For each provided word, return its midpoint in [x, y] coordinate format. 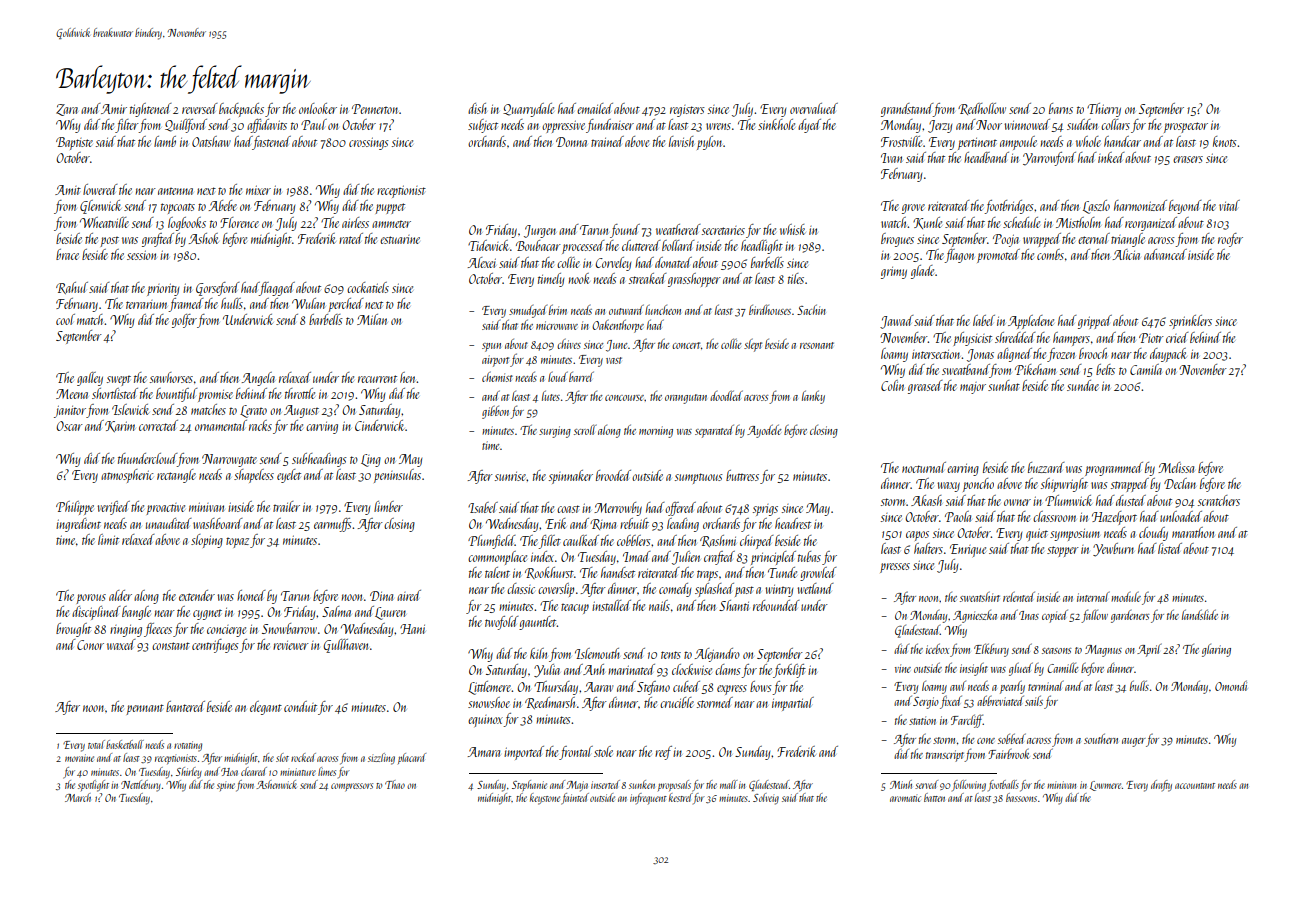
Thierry [1104, 110]
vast [614, 360]
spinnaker [571, 477]
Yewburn [1113, 550]
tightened [151, 110]
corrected [158, 425]
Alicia [1126, 254]
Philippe [75, 508]
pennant [145, 709]
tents [671, 655]
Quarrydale [528, 110]
